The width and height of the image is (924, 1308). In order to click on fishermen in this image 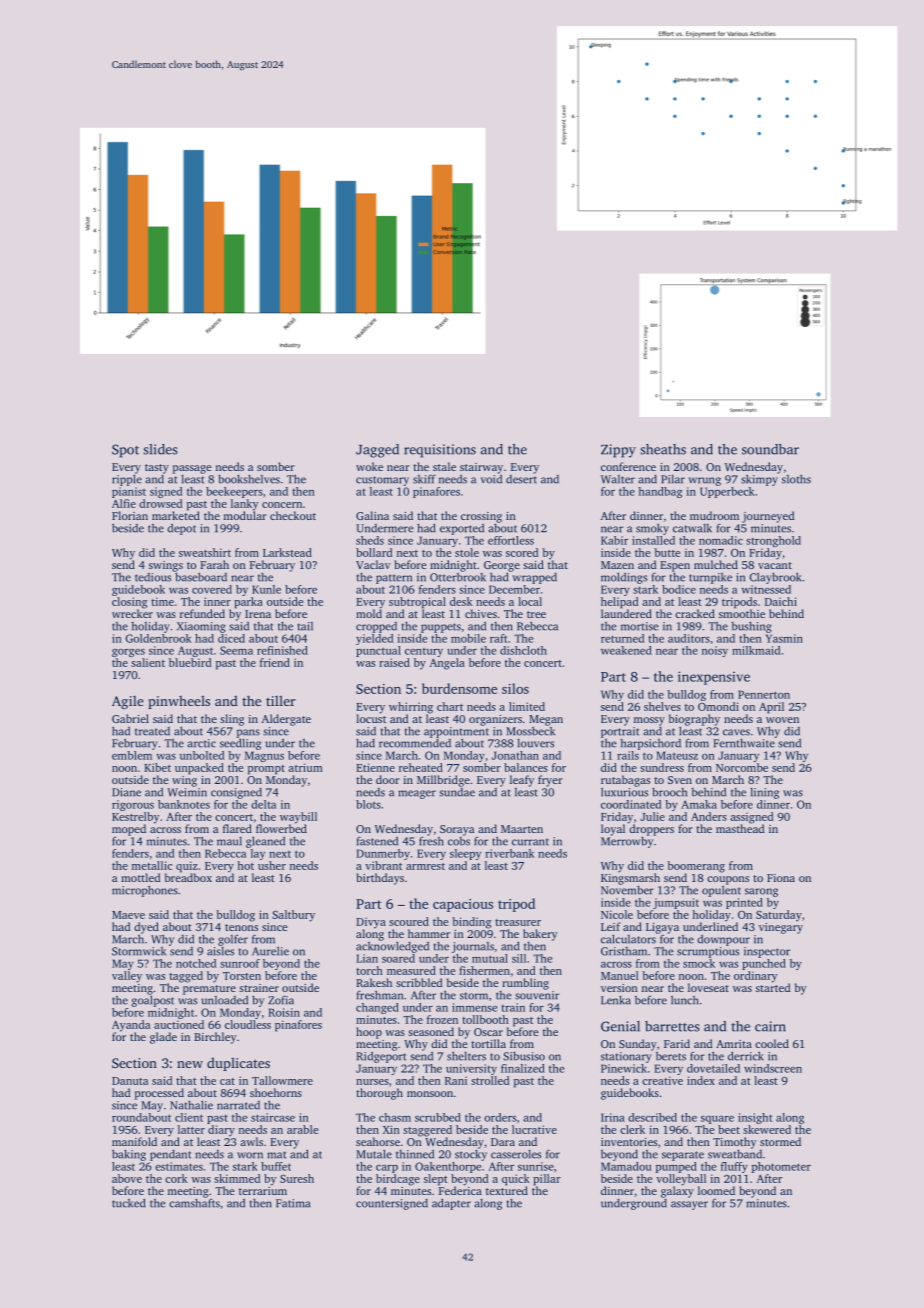, I will do `click(484, 970)`.
